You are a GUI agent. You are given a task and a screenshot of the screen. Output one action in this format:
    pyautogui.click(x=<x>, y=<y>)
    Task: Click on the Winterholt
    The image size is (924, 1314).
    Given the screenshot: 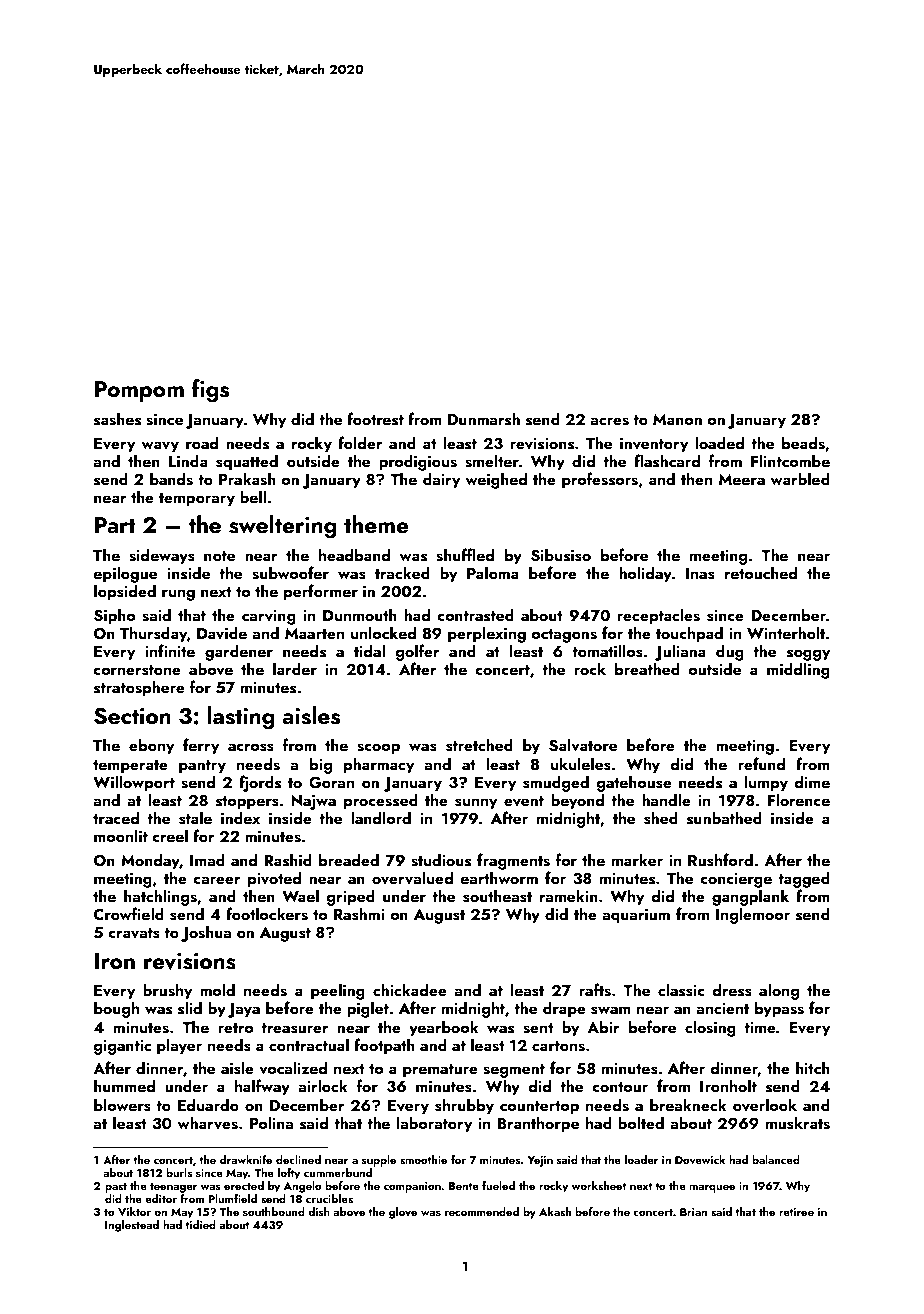 What is the action you would take?
    pyautogui.click(x=786, y=632)
